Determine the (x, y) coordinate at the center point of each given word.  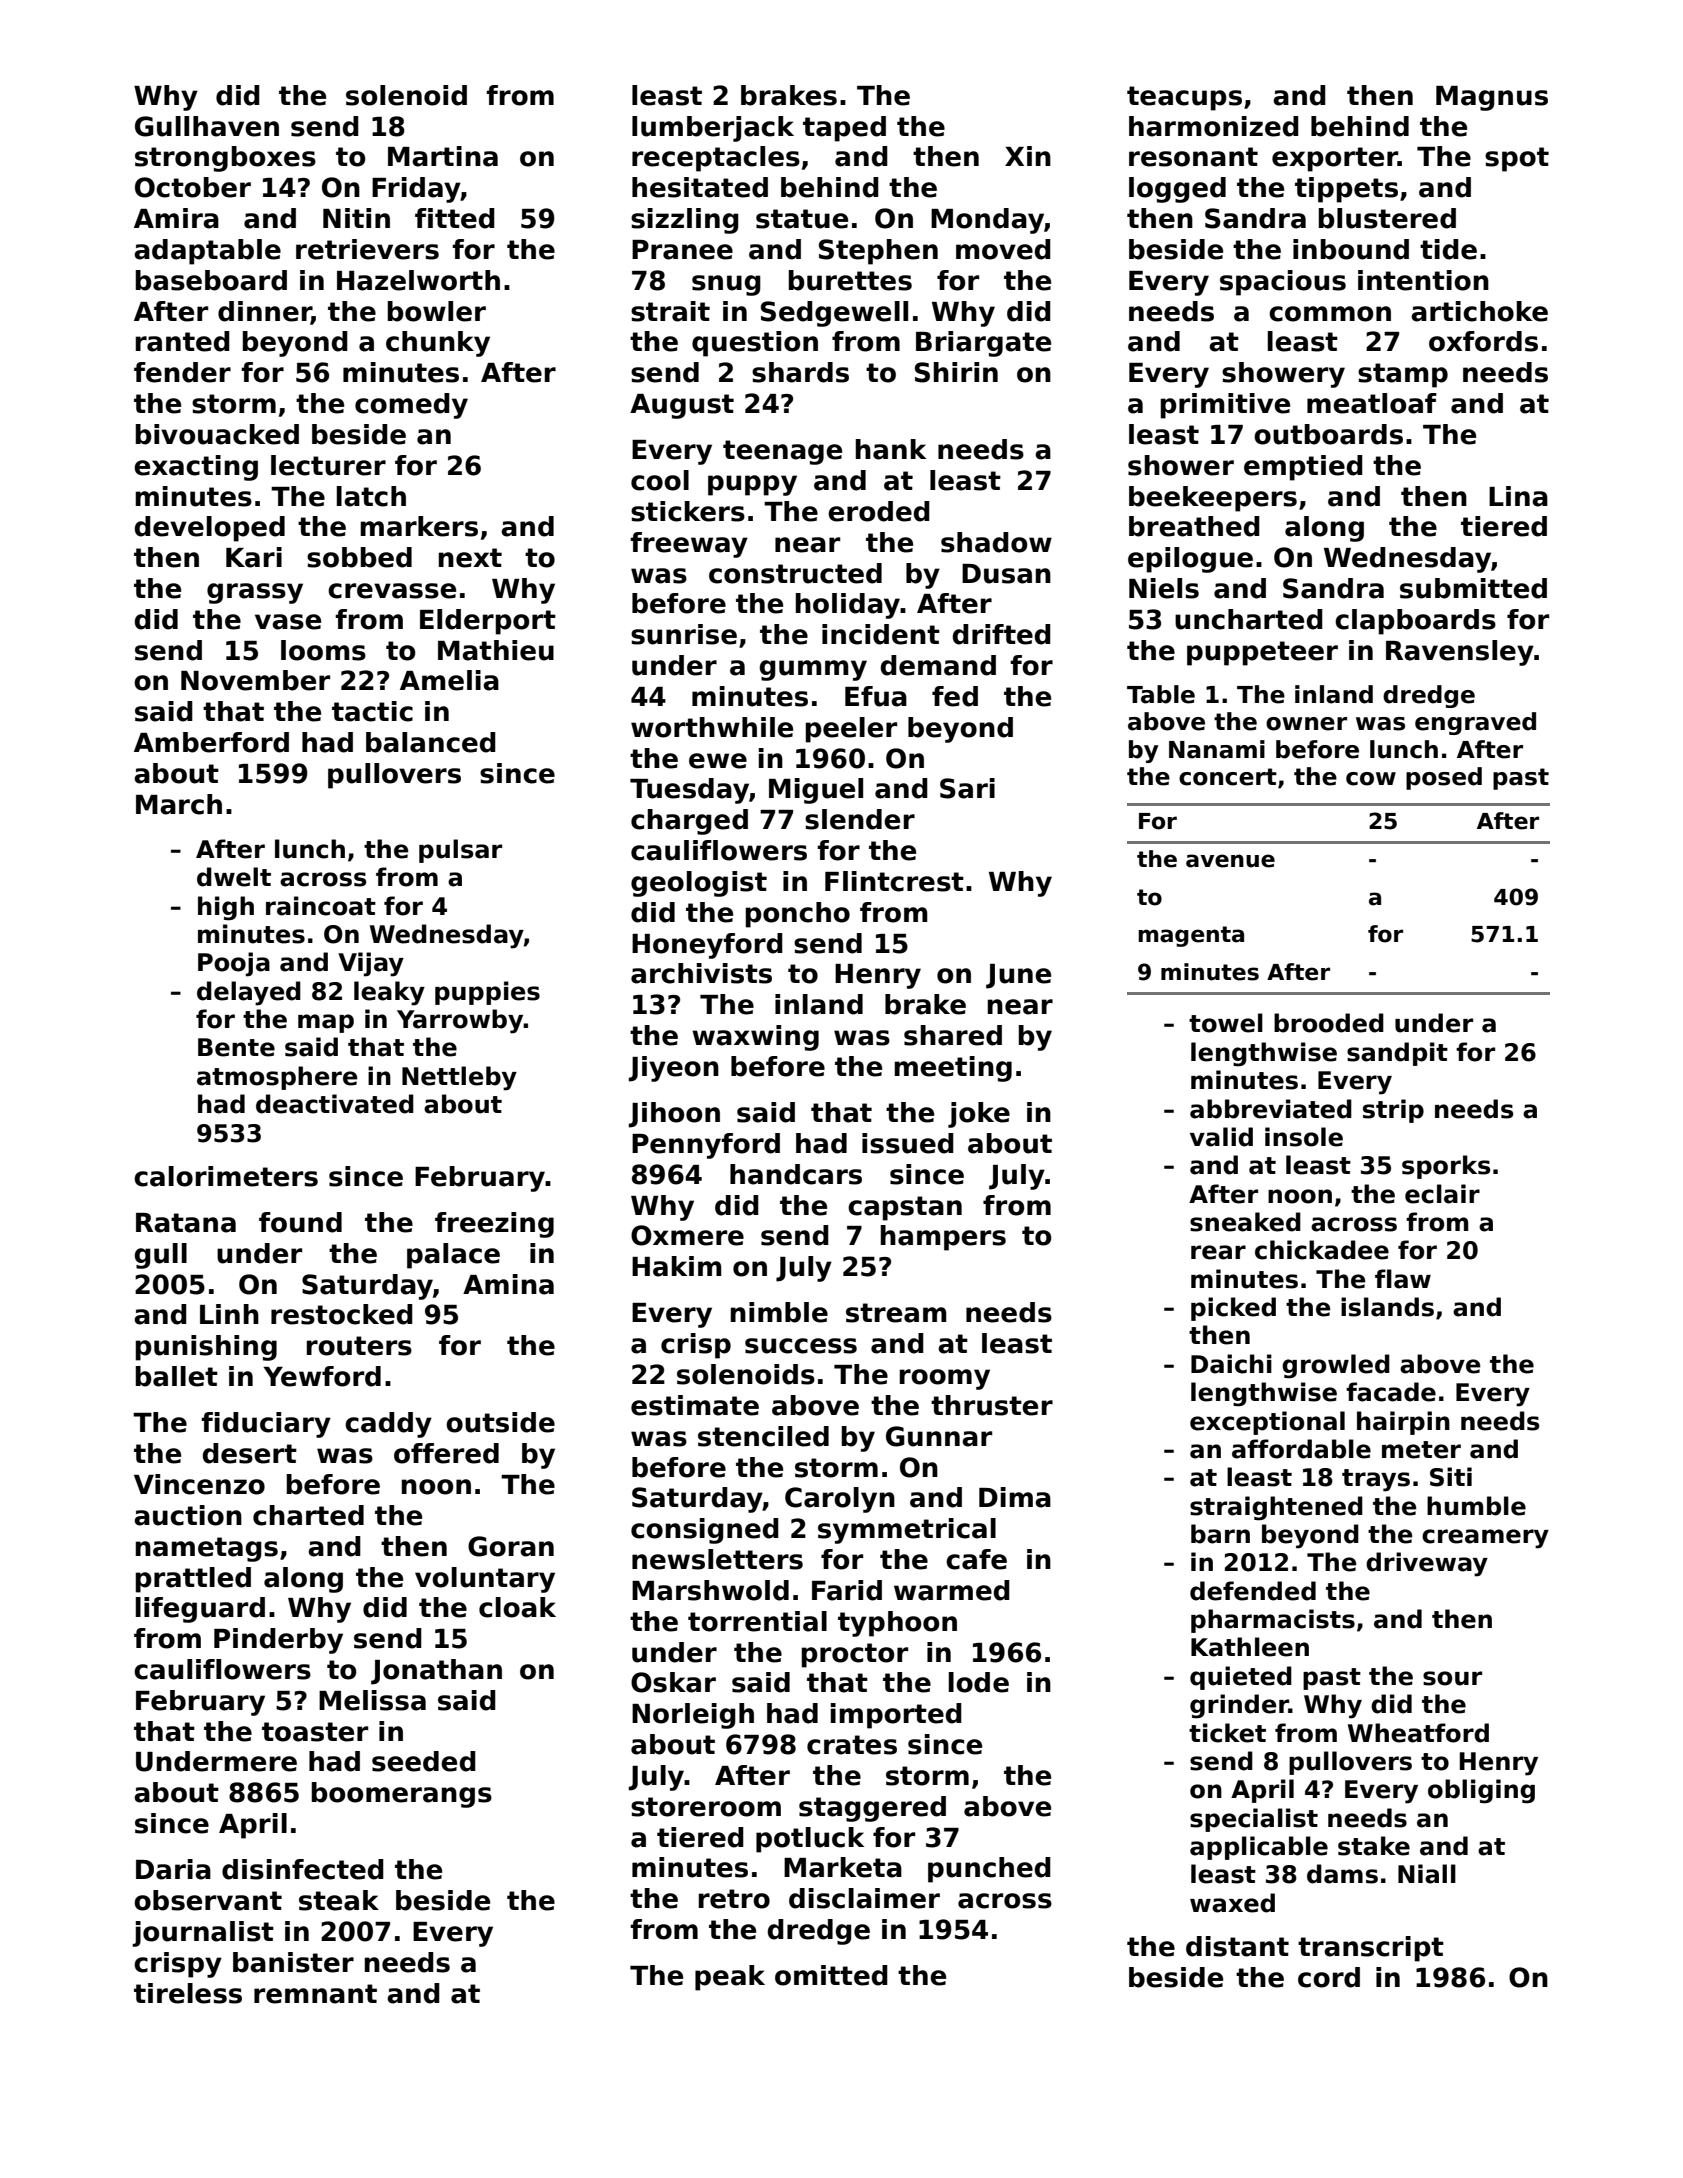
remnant (315, 1994)
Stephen (878, 252)
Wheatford (1418, 1733)
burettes (850, 280)
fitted (455, 218)
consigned (705, 1531)
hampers (943, 1238)
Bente (236, 1047)
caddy (388, 1425)
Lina (1518, 496)
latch (371, 496)
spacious (1283, 283)
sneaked (1245, 1222)
